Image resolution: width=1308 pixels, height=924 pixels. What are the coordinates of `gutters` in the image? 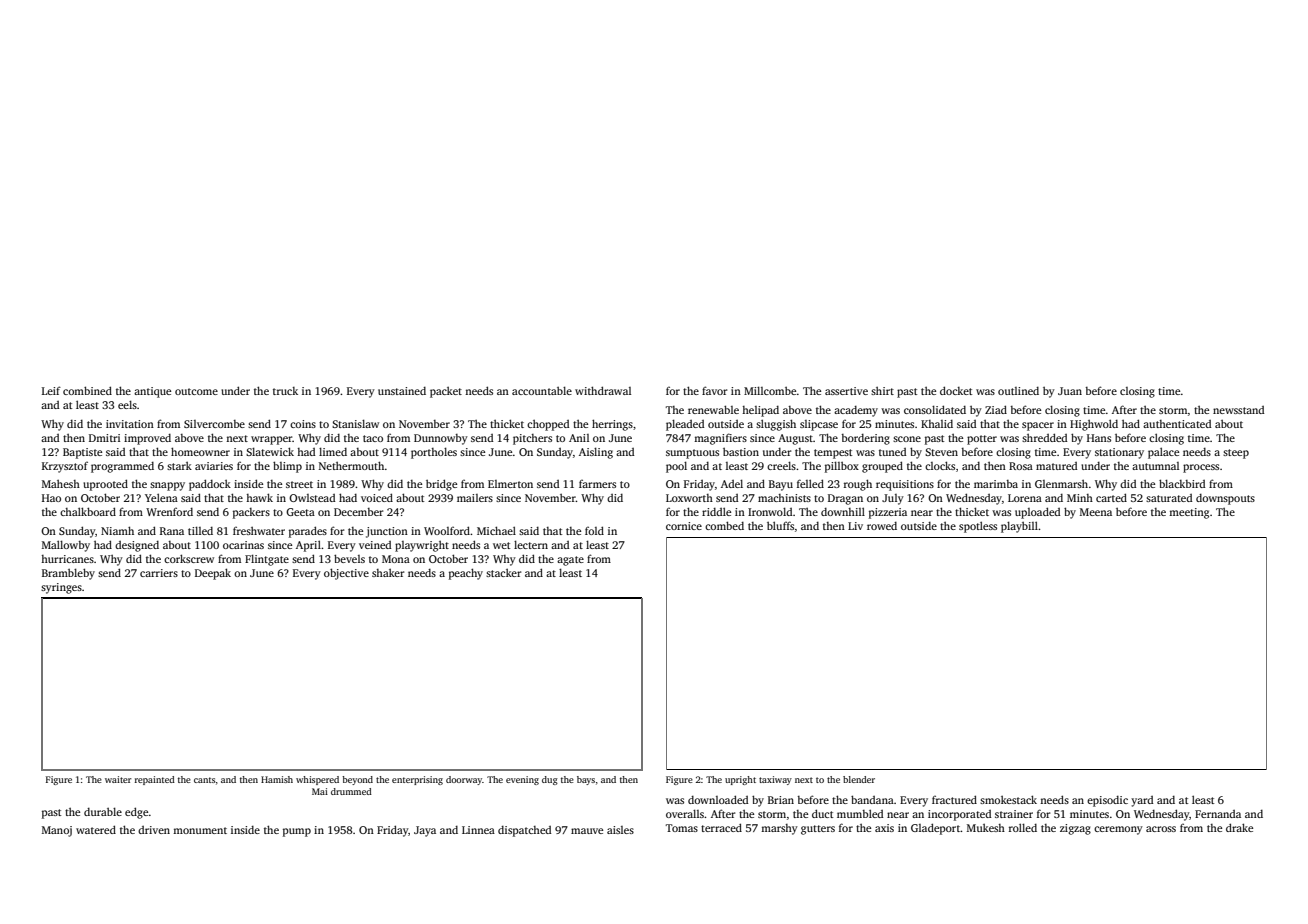 It's located at (818, 830).
